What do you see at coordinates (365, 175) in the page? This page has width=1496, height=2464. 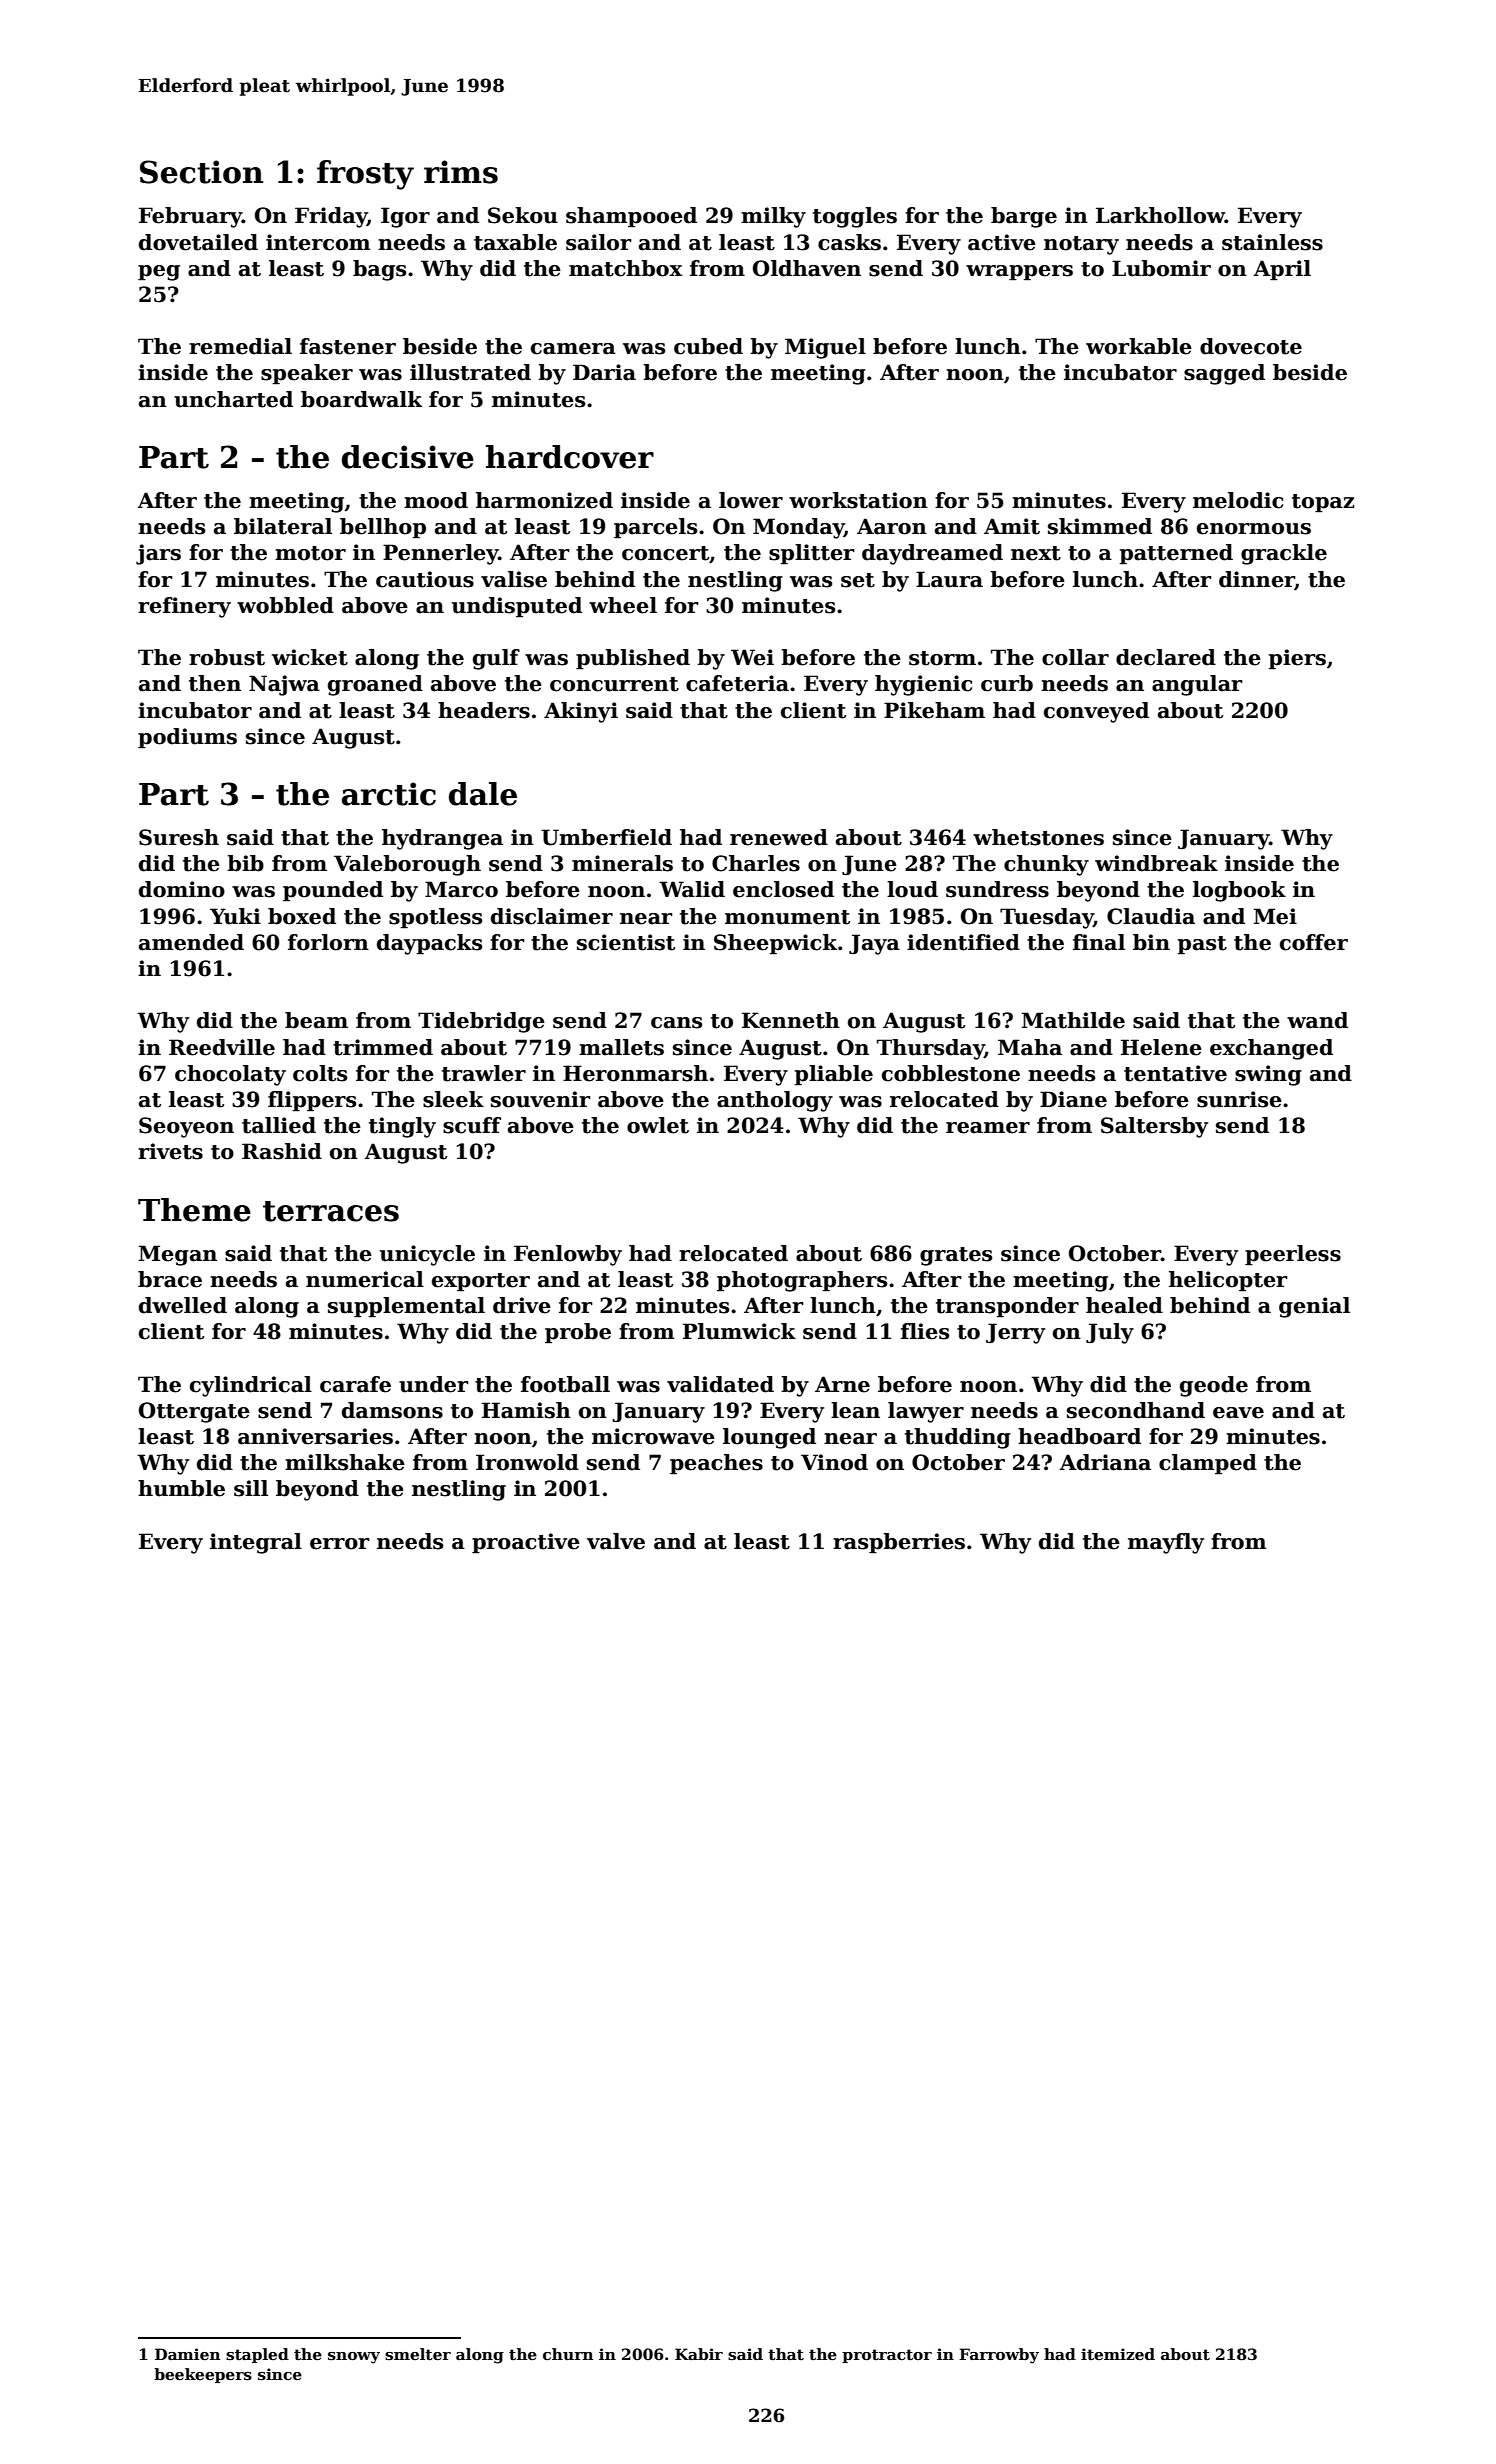 I see `frosty` at bounding box center [365, 175].
